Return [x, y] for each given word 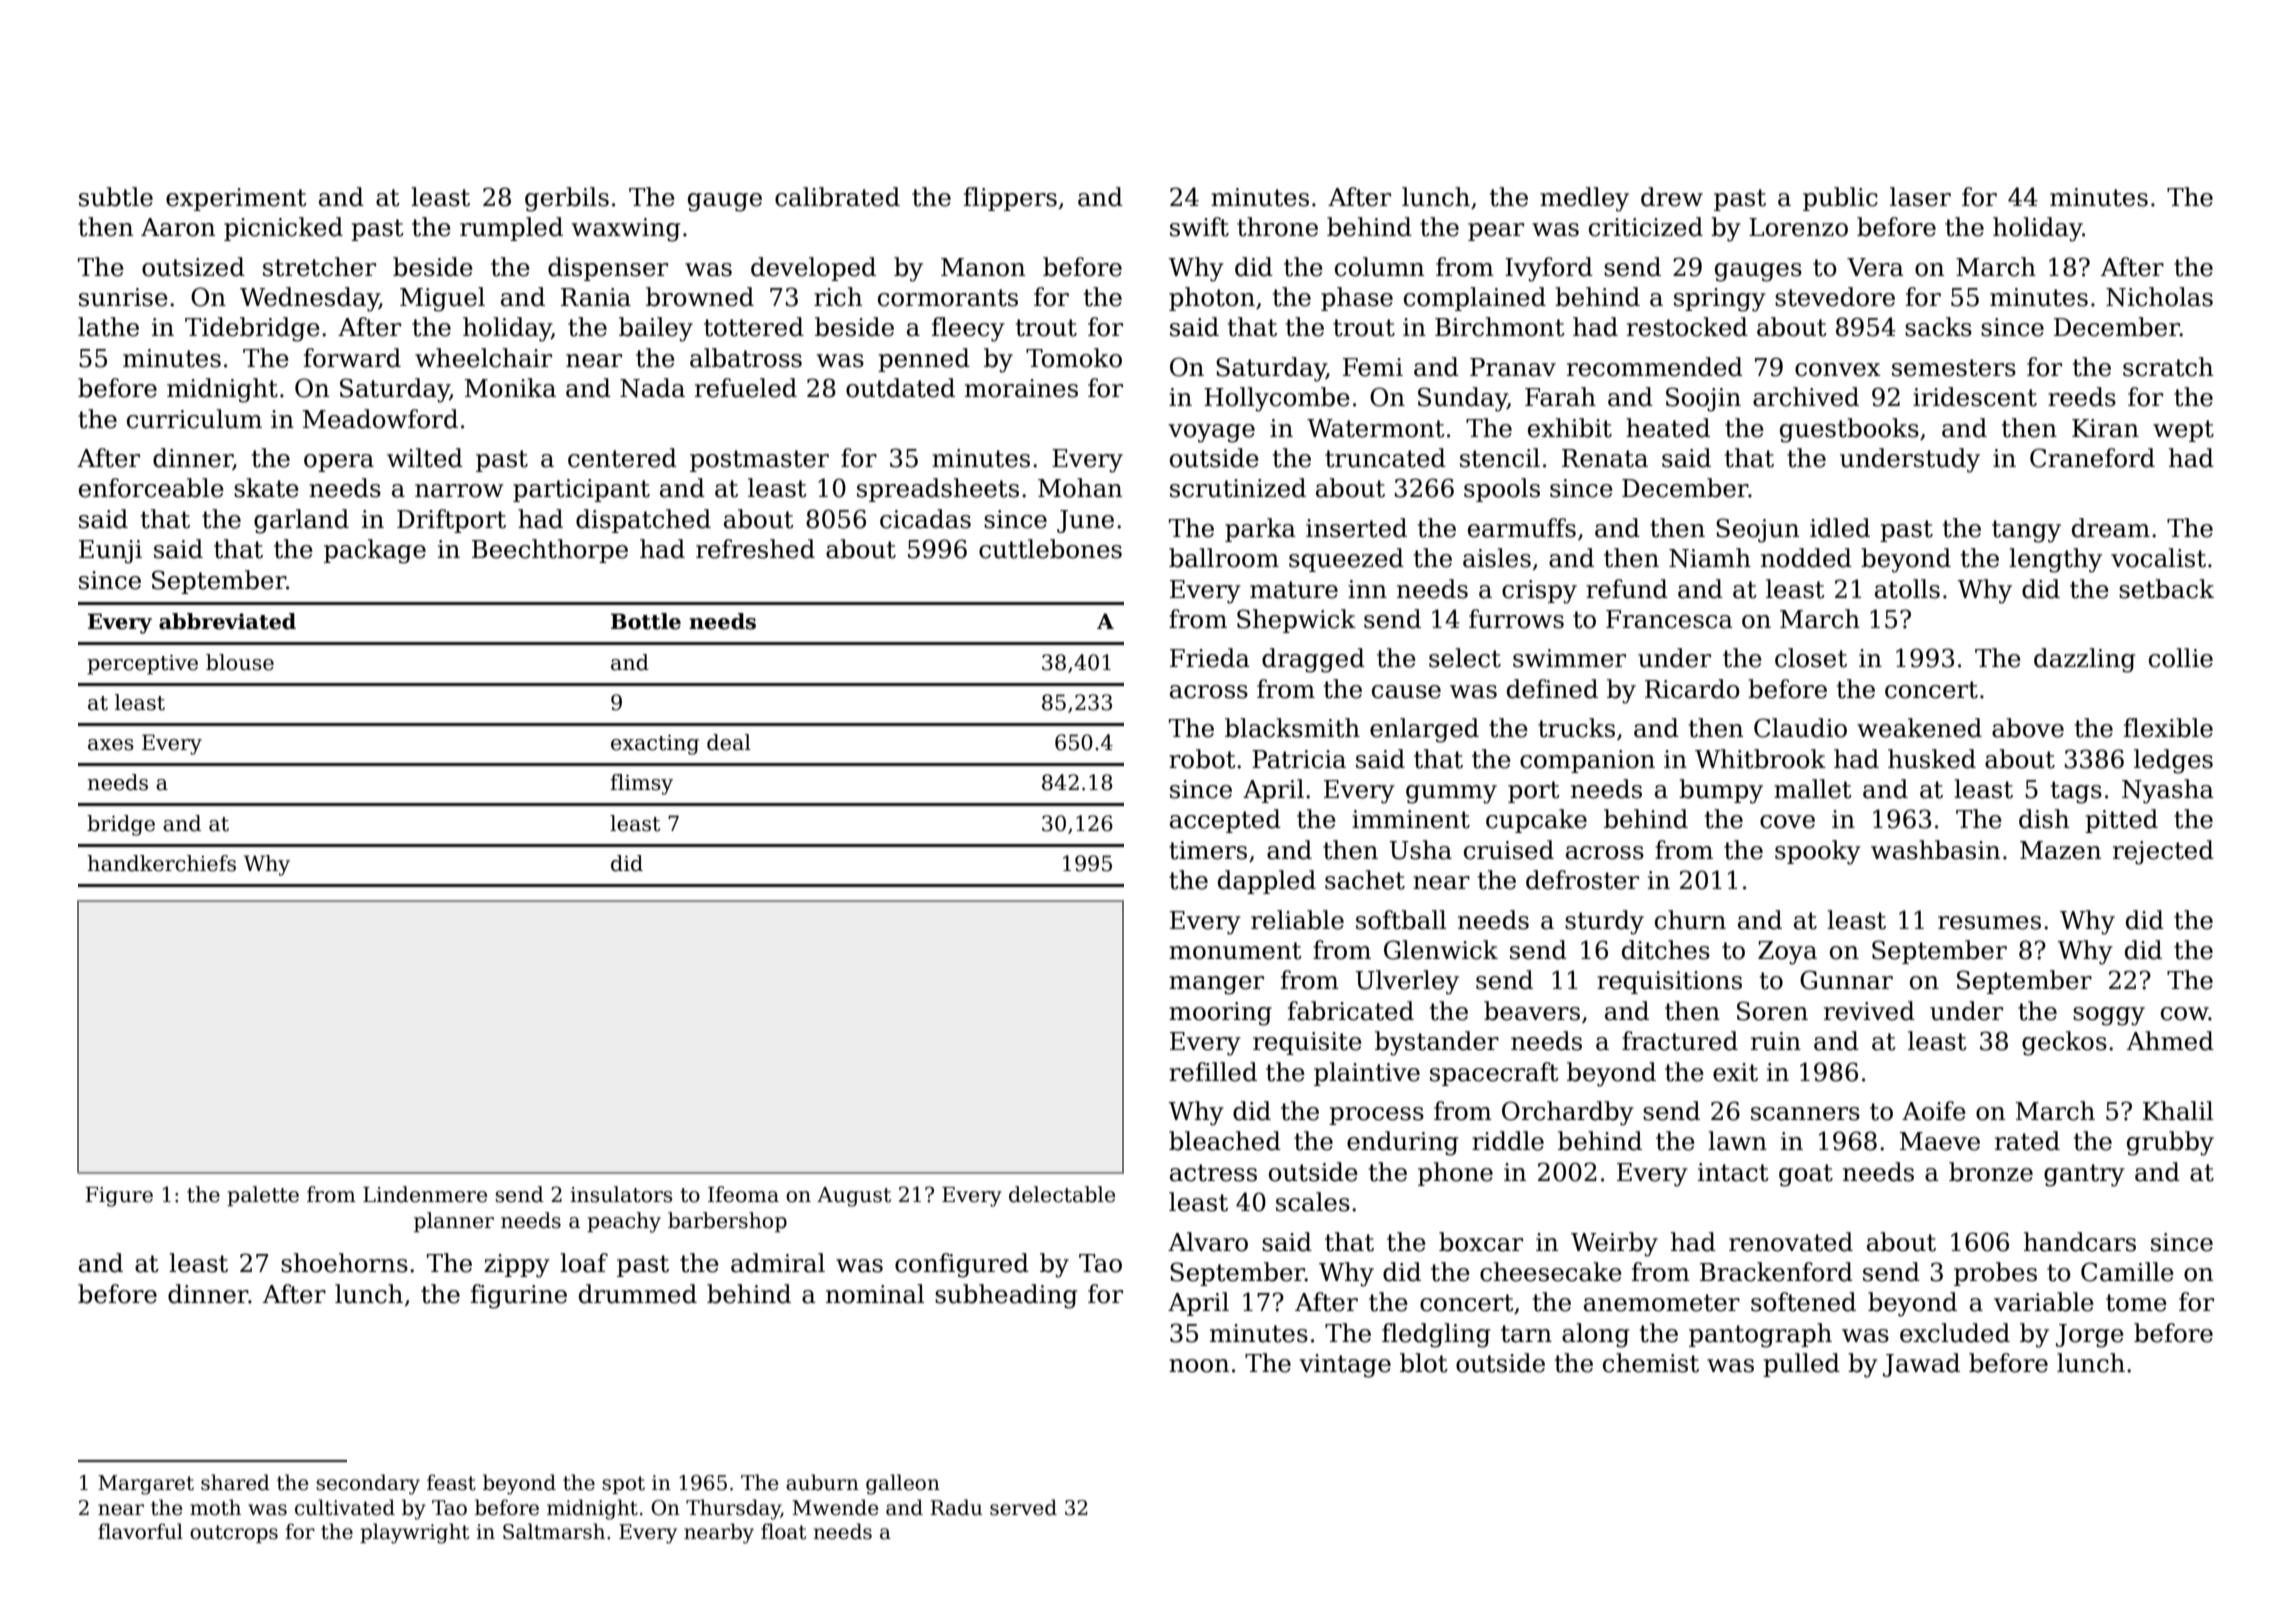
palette [263, 1196]
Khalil [2178, 1111]
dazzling [2084, 660]
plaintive [1367, 1074]
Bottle [646, 621]
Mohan [1080, 488]
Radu [956, 1507]
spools [1502, 490]
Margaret [146, 1485]
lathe [108, 327]
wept [2183, 431]
